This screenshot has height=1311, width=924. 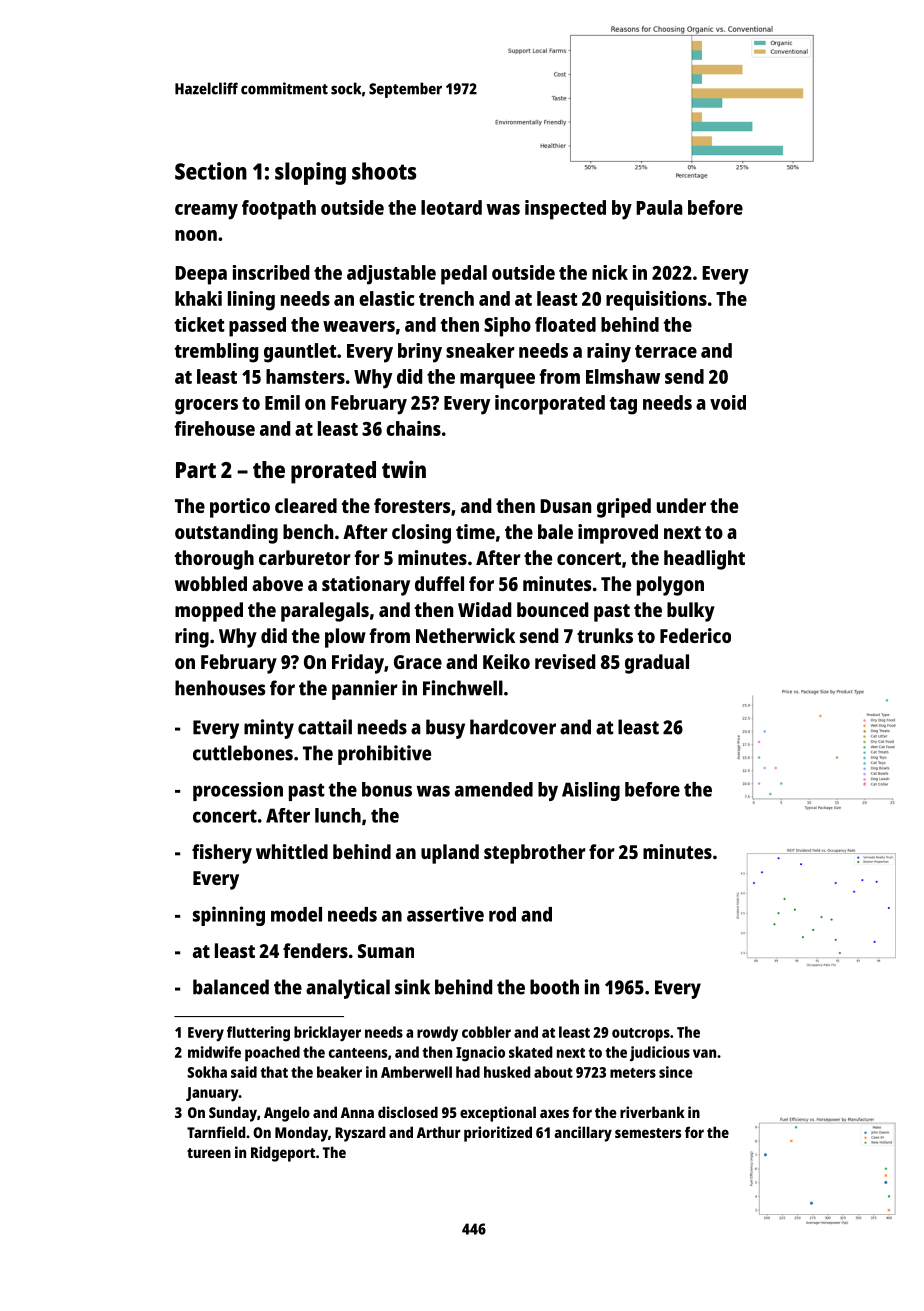 I want to click on Section, so click(x=211, y=171).
